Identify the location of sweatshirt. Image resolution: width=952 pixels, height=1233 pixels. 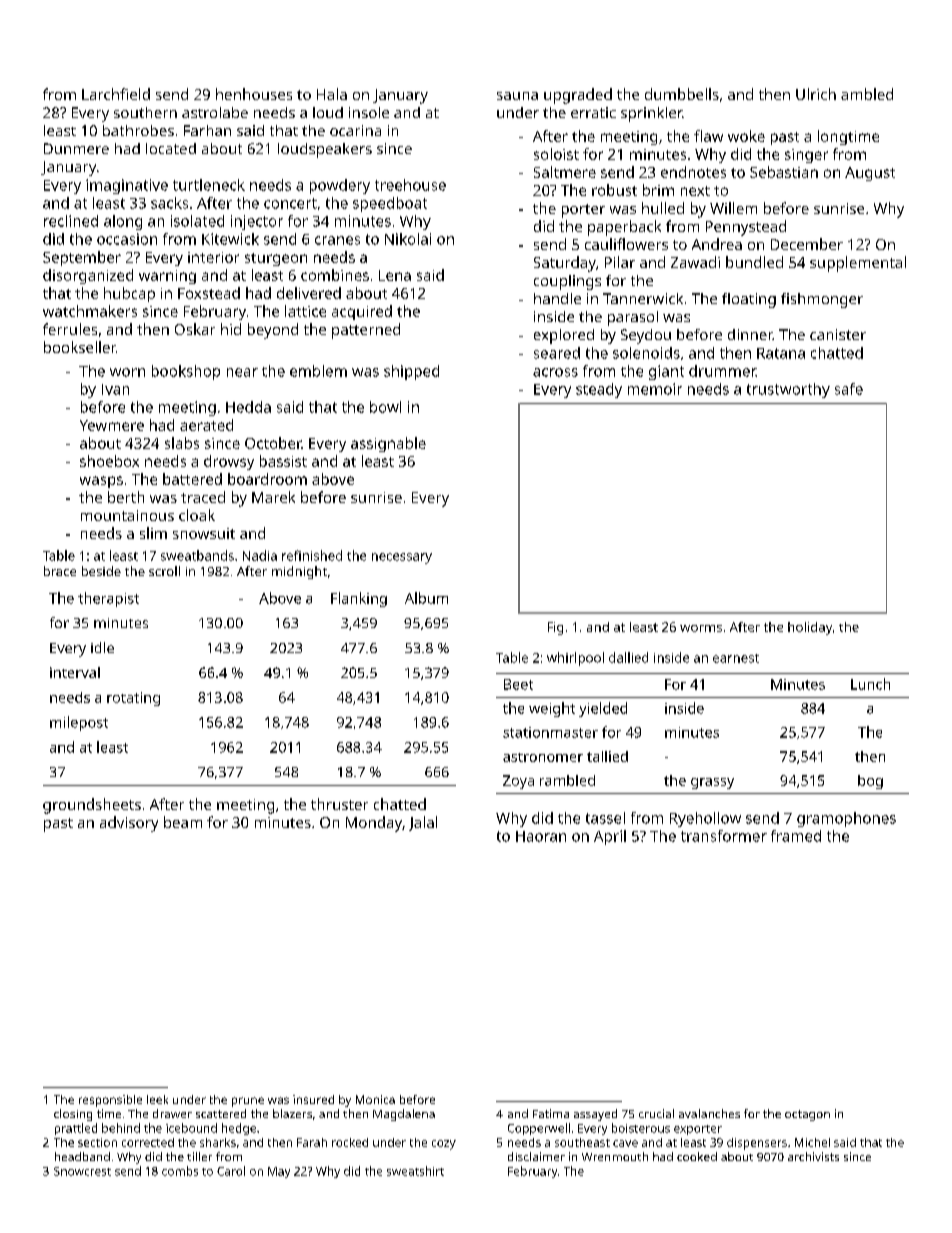
(415, 1171).
